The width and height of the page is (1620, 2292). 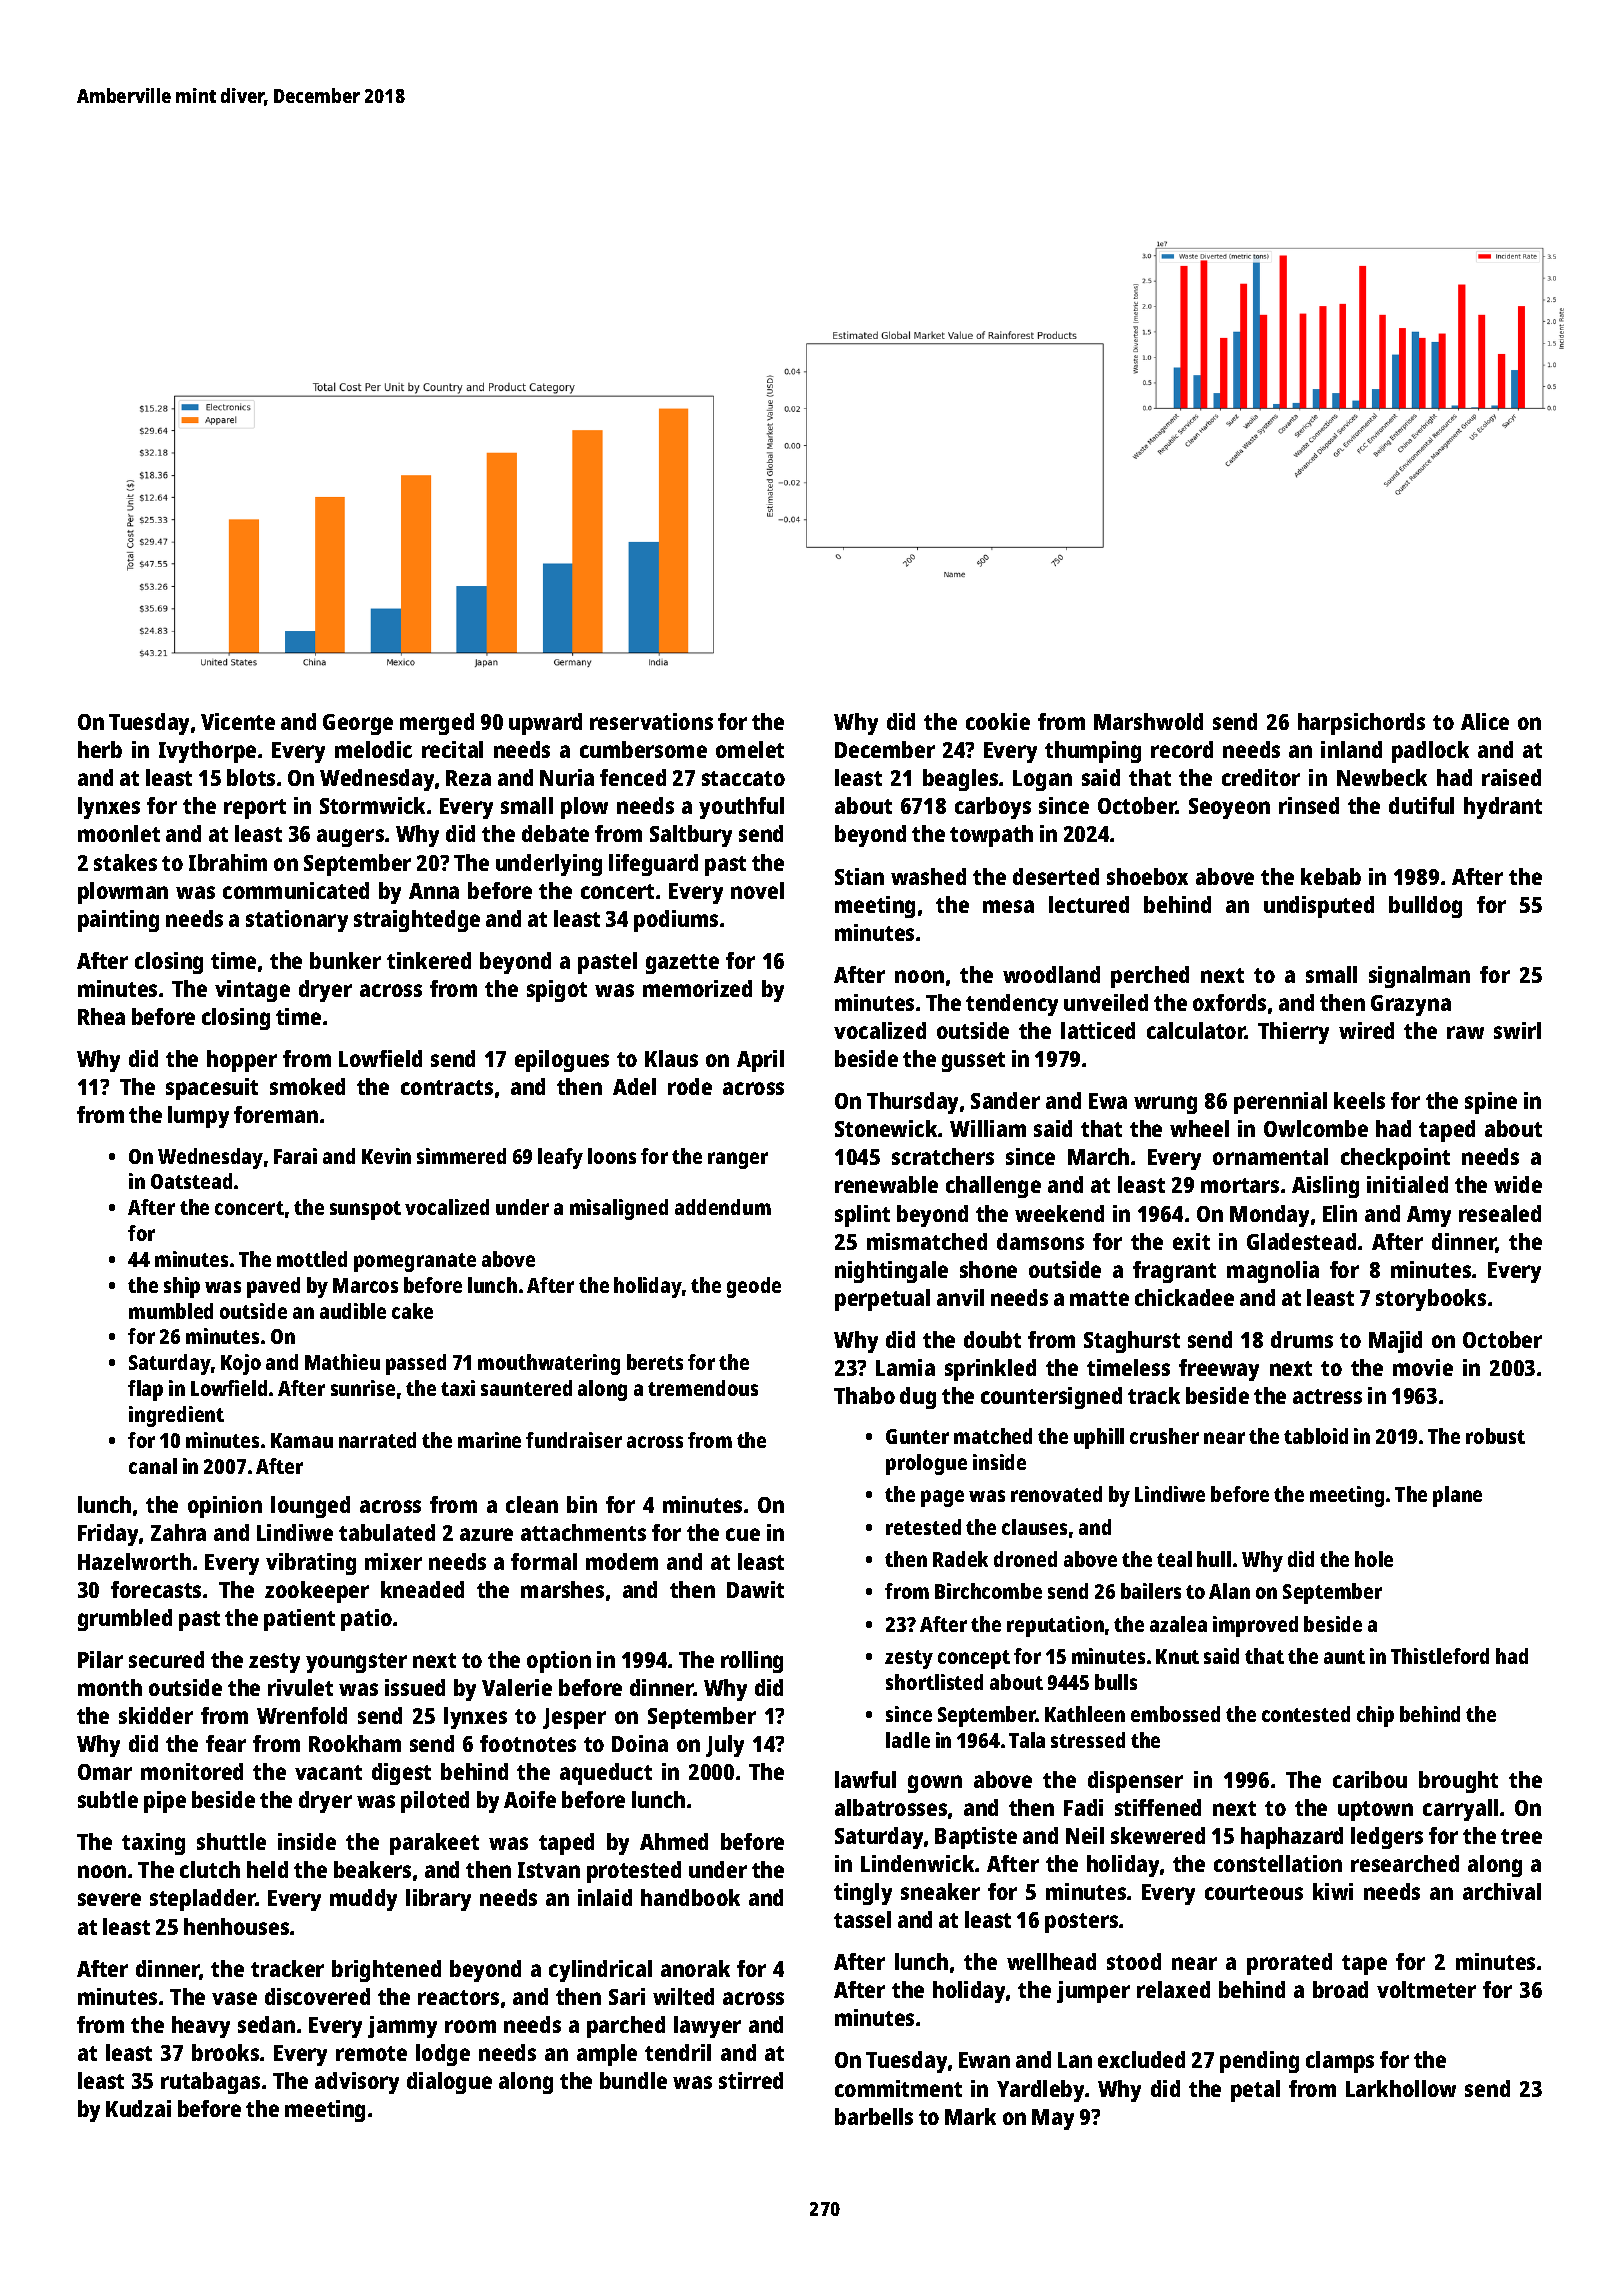 I want to click on stirred, so click(x=751, y=2080).
